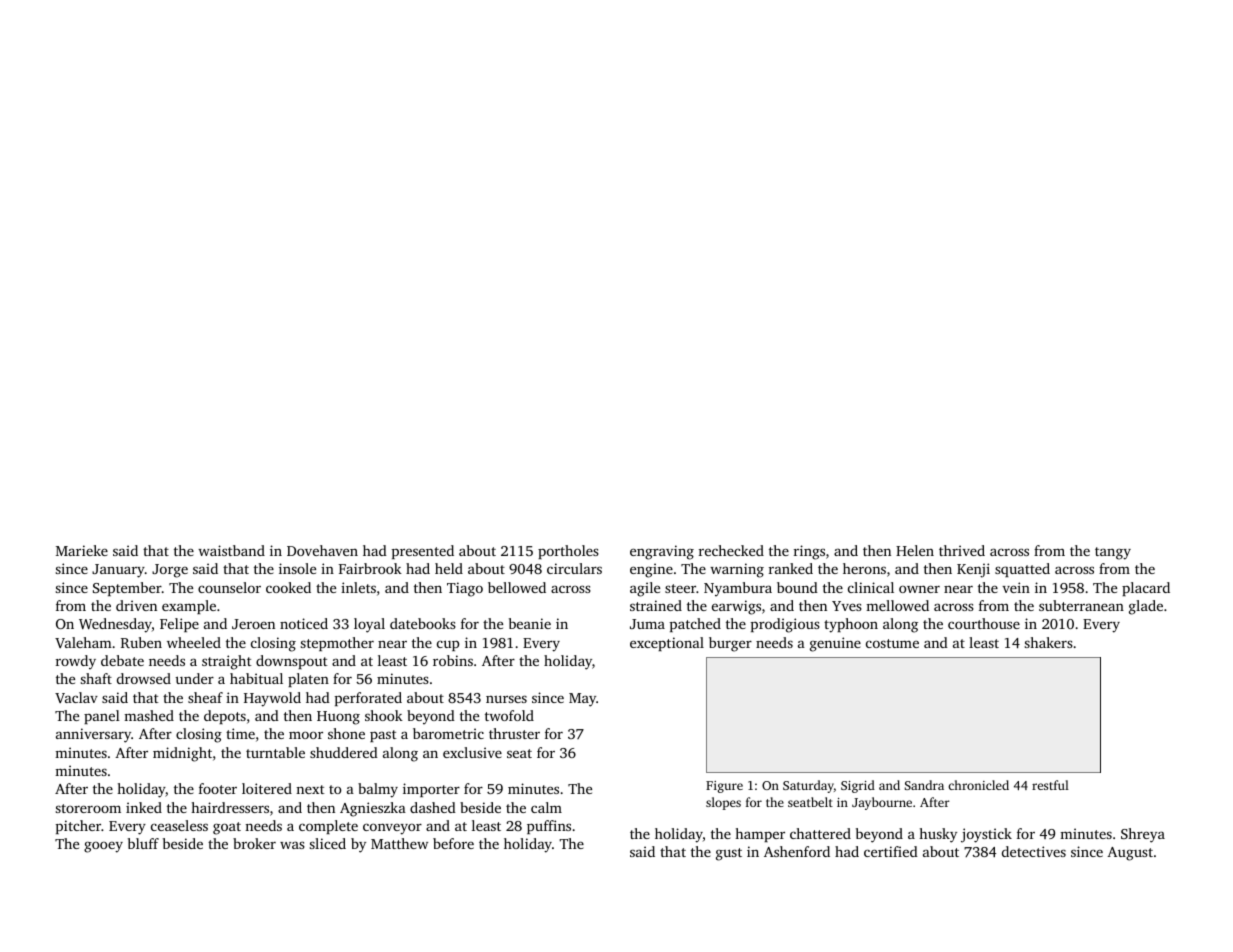 The height and width of the image is (952, 1233). I want to click on Saturday, so click(808, 786).
